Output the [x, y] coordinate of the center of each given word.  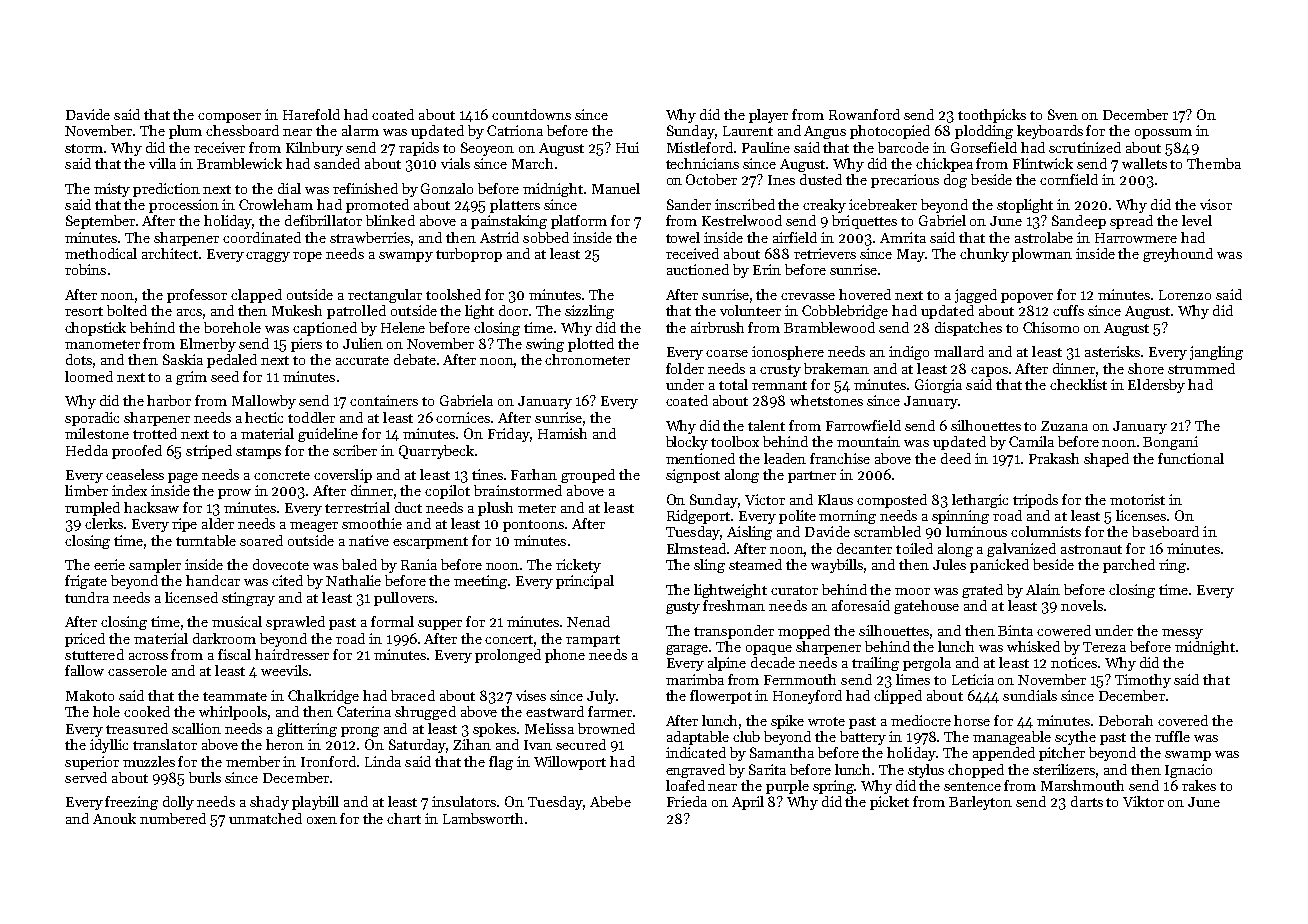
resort [84, 311]
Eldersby [1156, 386]
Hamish [562, 433]
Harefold [311, 114]
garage [687, 650]
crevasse [808, 296]
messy [1182, 634]
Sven [1063, 114]
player [768, 116]
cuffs [1068, 310]
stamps [258, 453]
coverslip [343, 476]
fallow [84, 670]
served [86, 777]
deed [956, 458]
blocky [687, 443]
